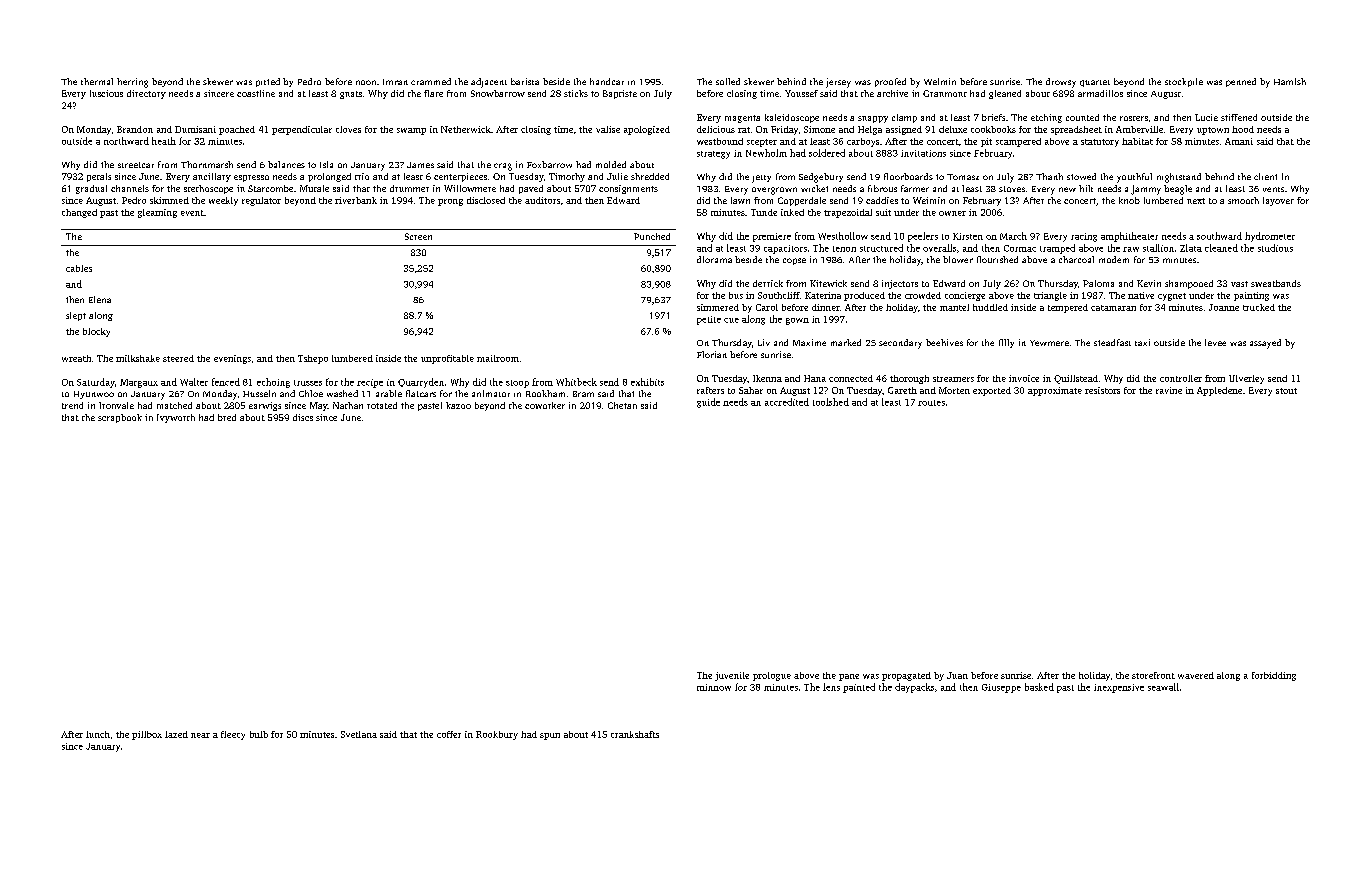 Image resolution: width=1372 pixels, height=887 pixels. Describe the element at coordinates (525, 81) in the page. I see `barista` at that location.
